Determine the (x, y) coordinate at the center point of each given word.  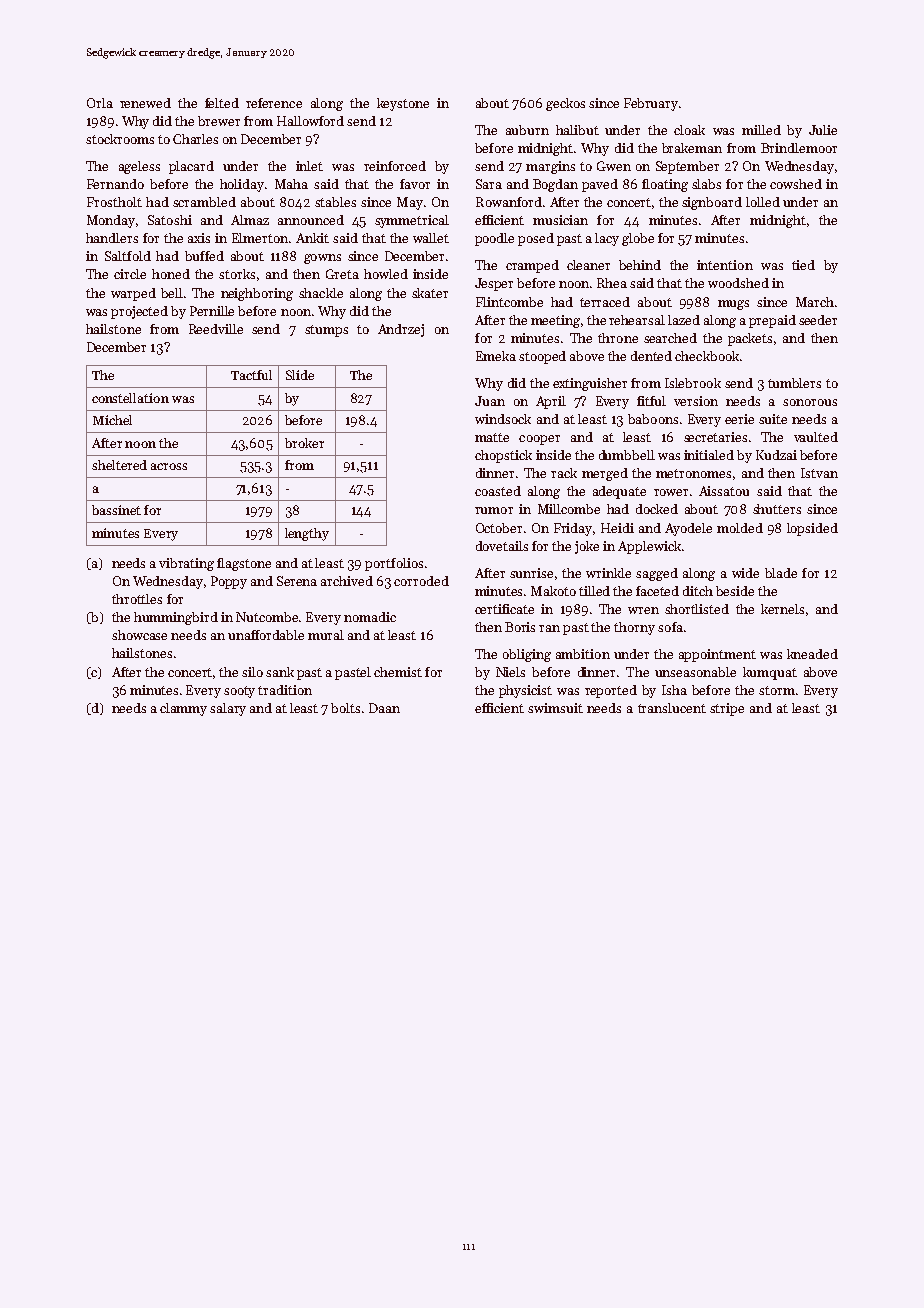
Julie (823, 130)
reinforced (395, 166)
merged (605, 474)
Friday (573, 529)
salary (228, 709)
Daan (384, 708)
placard (191, 167)
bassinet (116, 510)
